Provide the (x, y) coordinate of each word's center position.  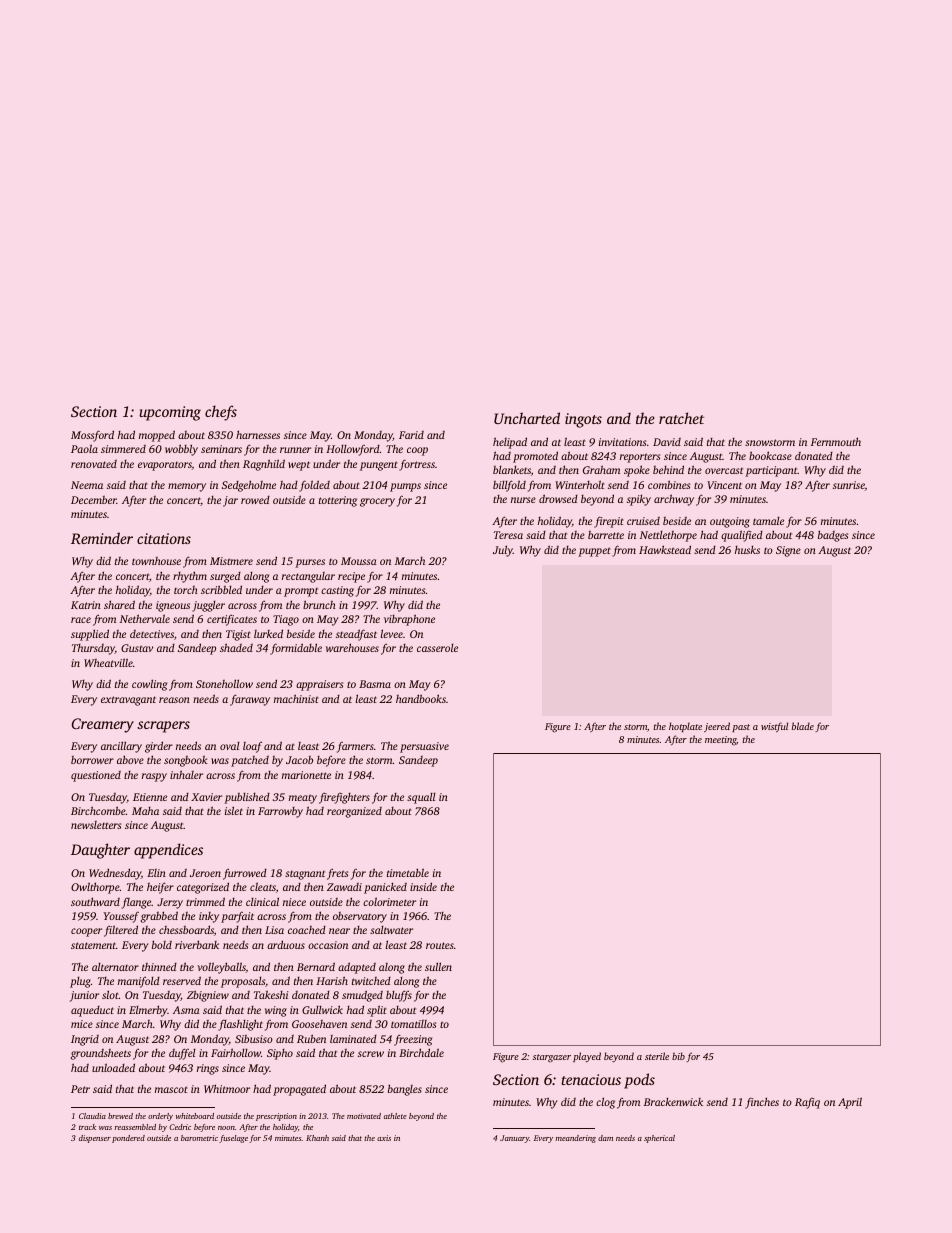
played (587, 1057)
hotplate (685, 727)
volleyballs (222, 968)
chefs (221, 413)
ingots (583, 420)
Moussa (359, 561)
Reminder (102, 538)
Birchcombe (98, 810)
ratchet (681, 418)
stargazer (552, 1058)
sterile (657, 1056)
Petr (80, 1089)
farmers (355, 747)
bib (678, 1056)
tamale (768, 521)
